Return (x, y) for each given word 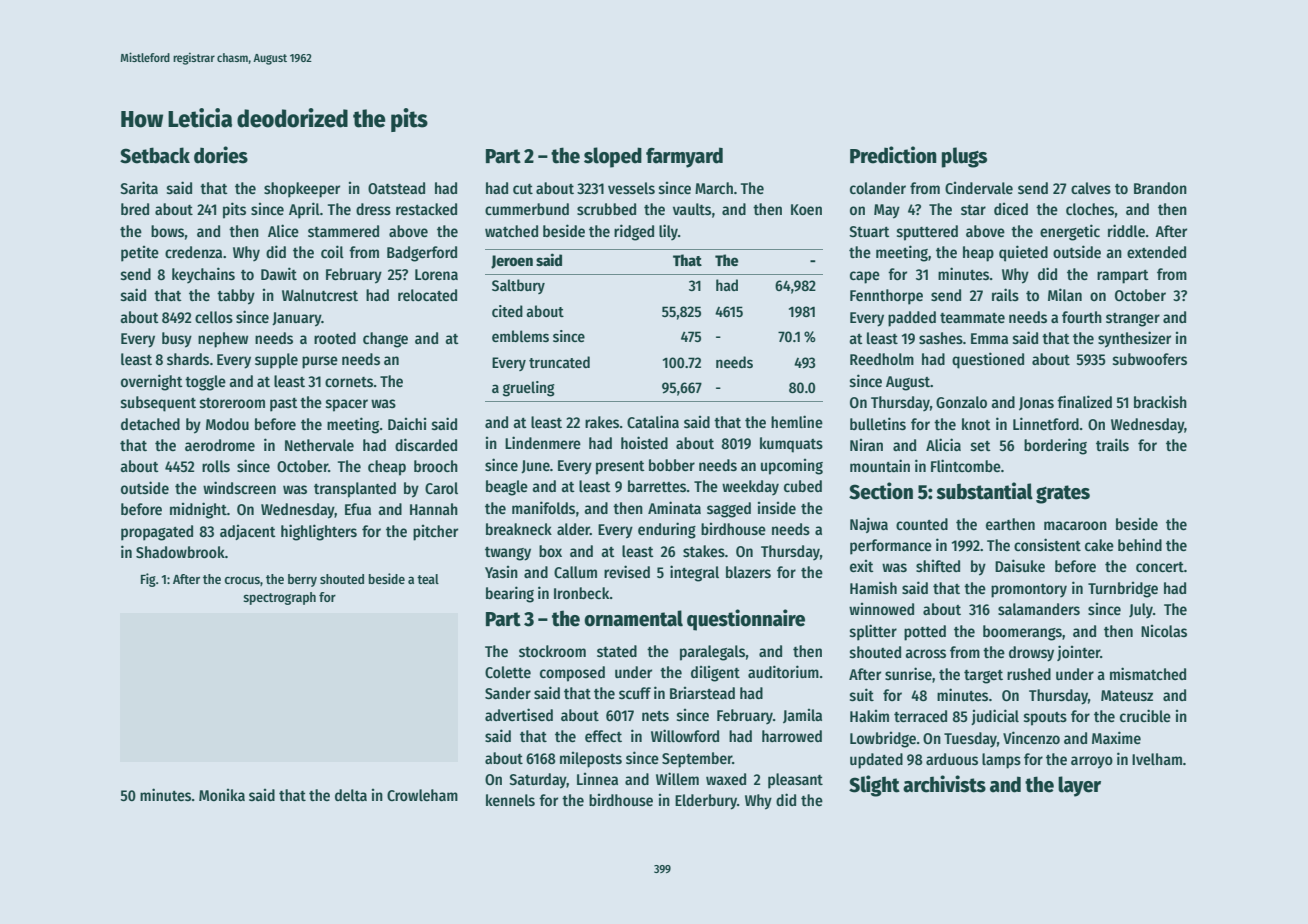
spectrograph (279, 598)
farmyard (684, 157)
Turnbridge (1123, 590)
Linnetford (1046, 423)
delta (351, 795)
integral (694, 573)
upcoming (792, 467)
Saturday (538, 781)
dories (221, 155)
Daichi (407, 424)
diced (1011, 209)
